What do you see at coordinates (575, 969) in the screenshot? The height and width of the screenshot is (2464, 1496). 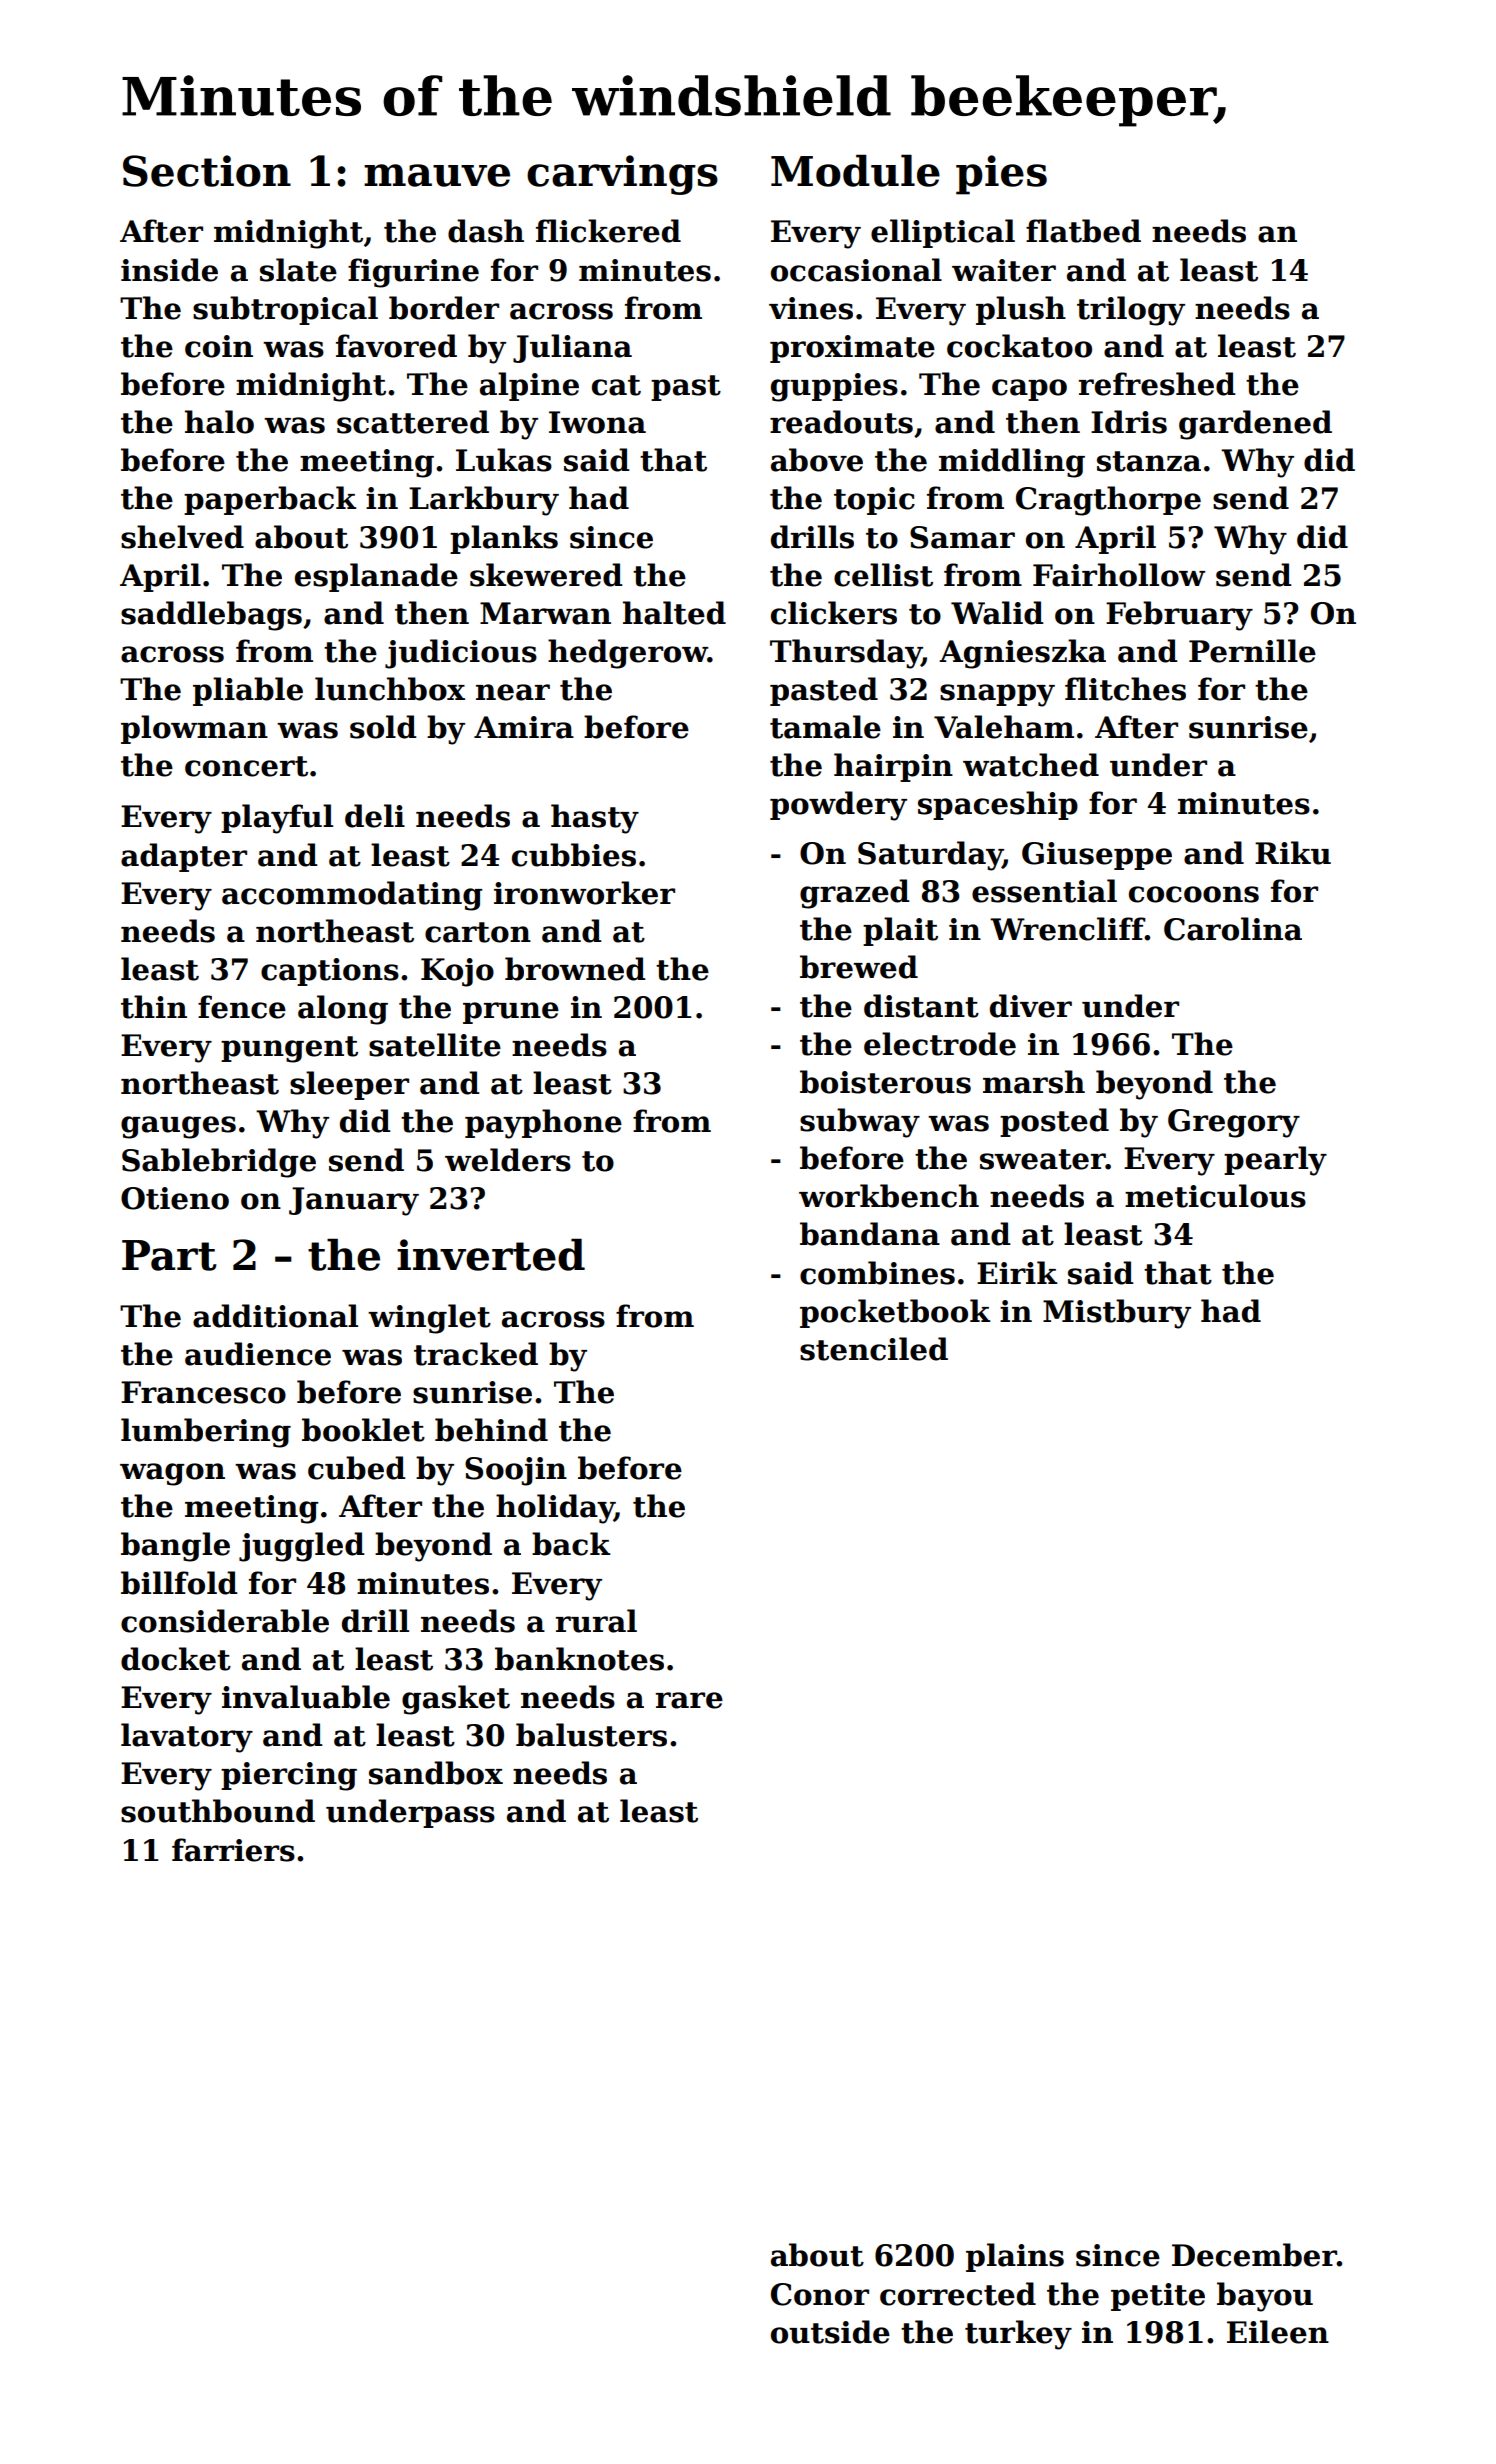 I see `browned` at bounding box center [575, 969].
